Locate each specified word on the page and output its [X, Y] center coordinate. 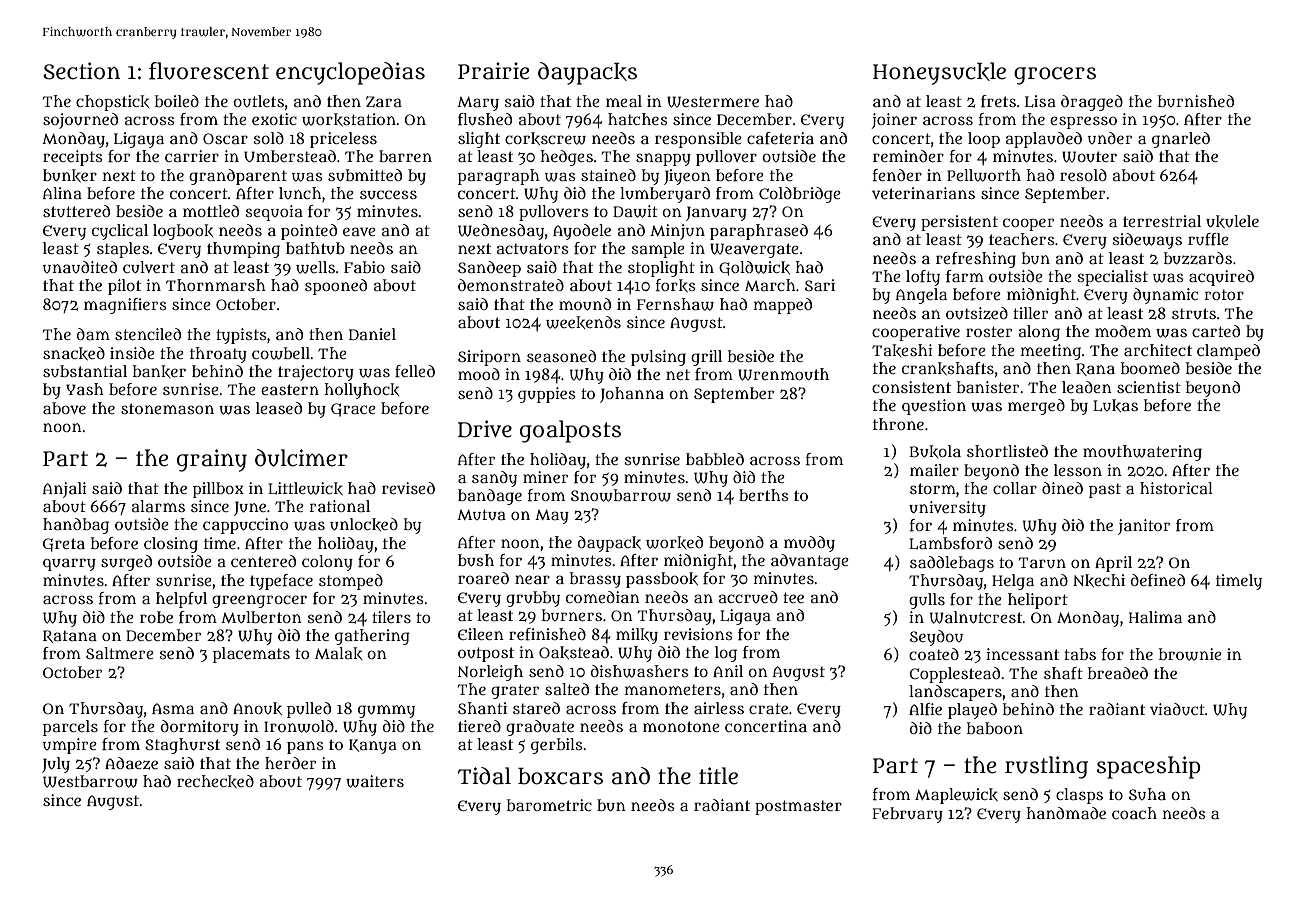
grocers [1055, 76]
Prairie [493, 71]
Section [81, 71]
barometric [549, 805]
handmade [1066, 813]
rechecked [215, 781]
